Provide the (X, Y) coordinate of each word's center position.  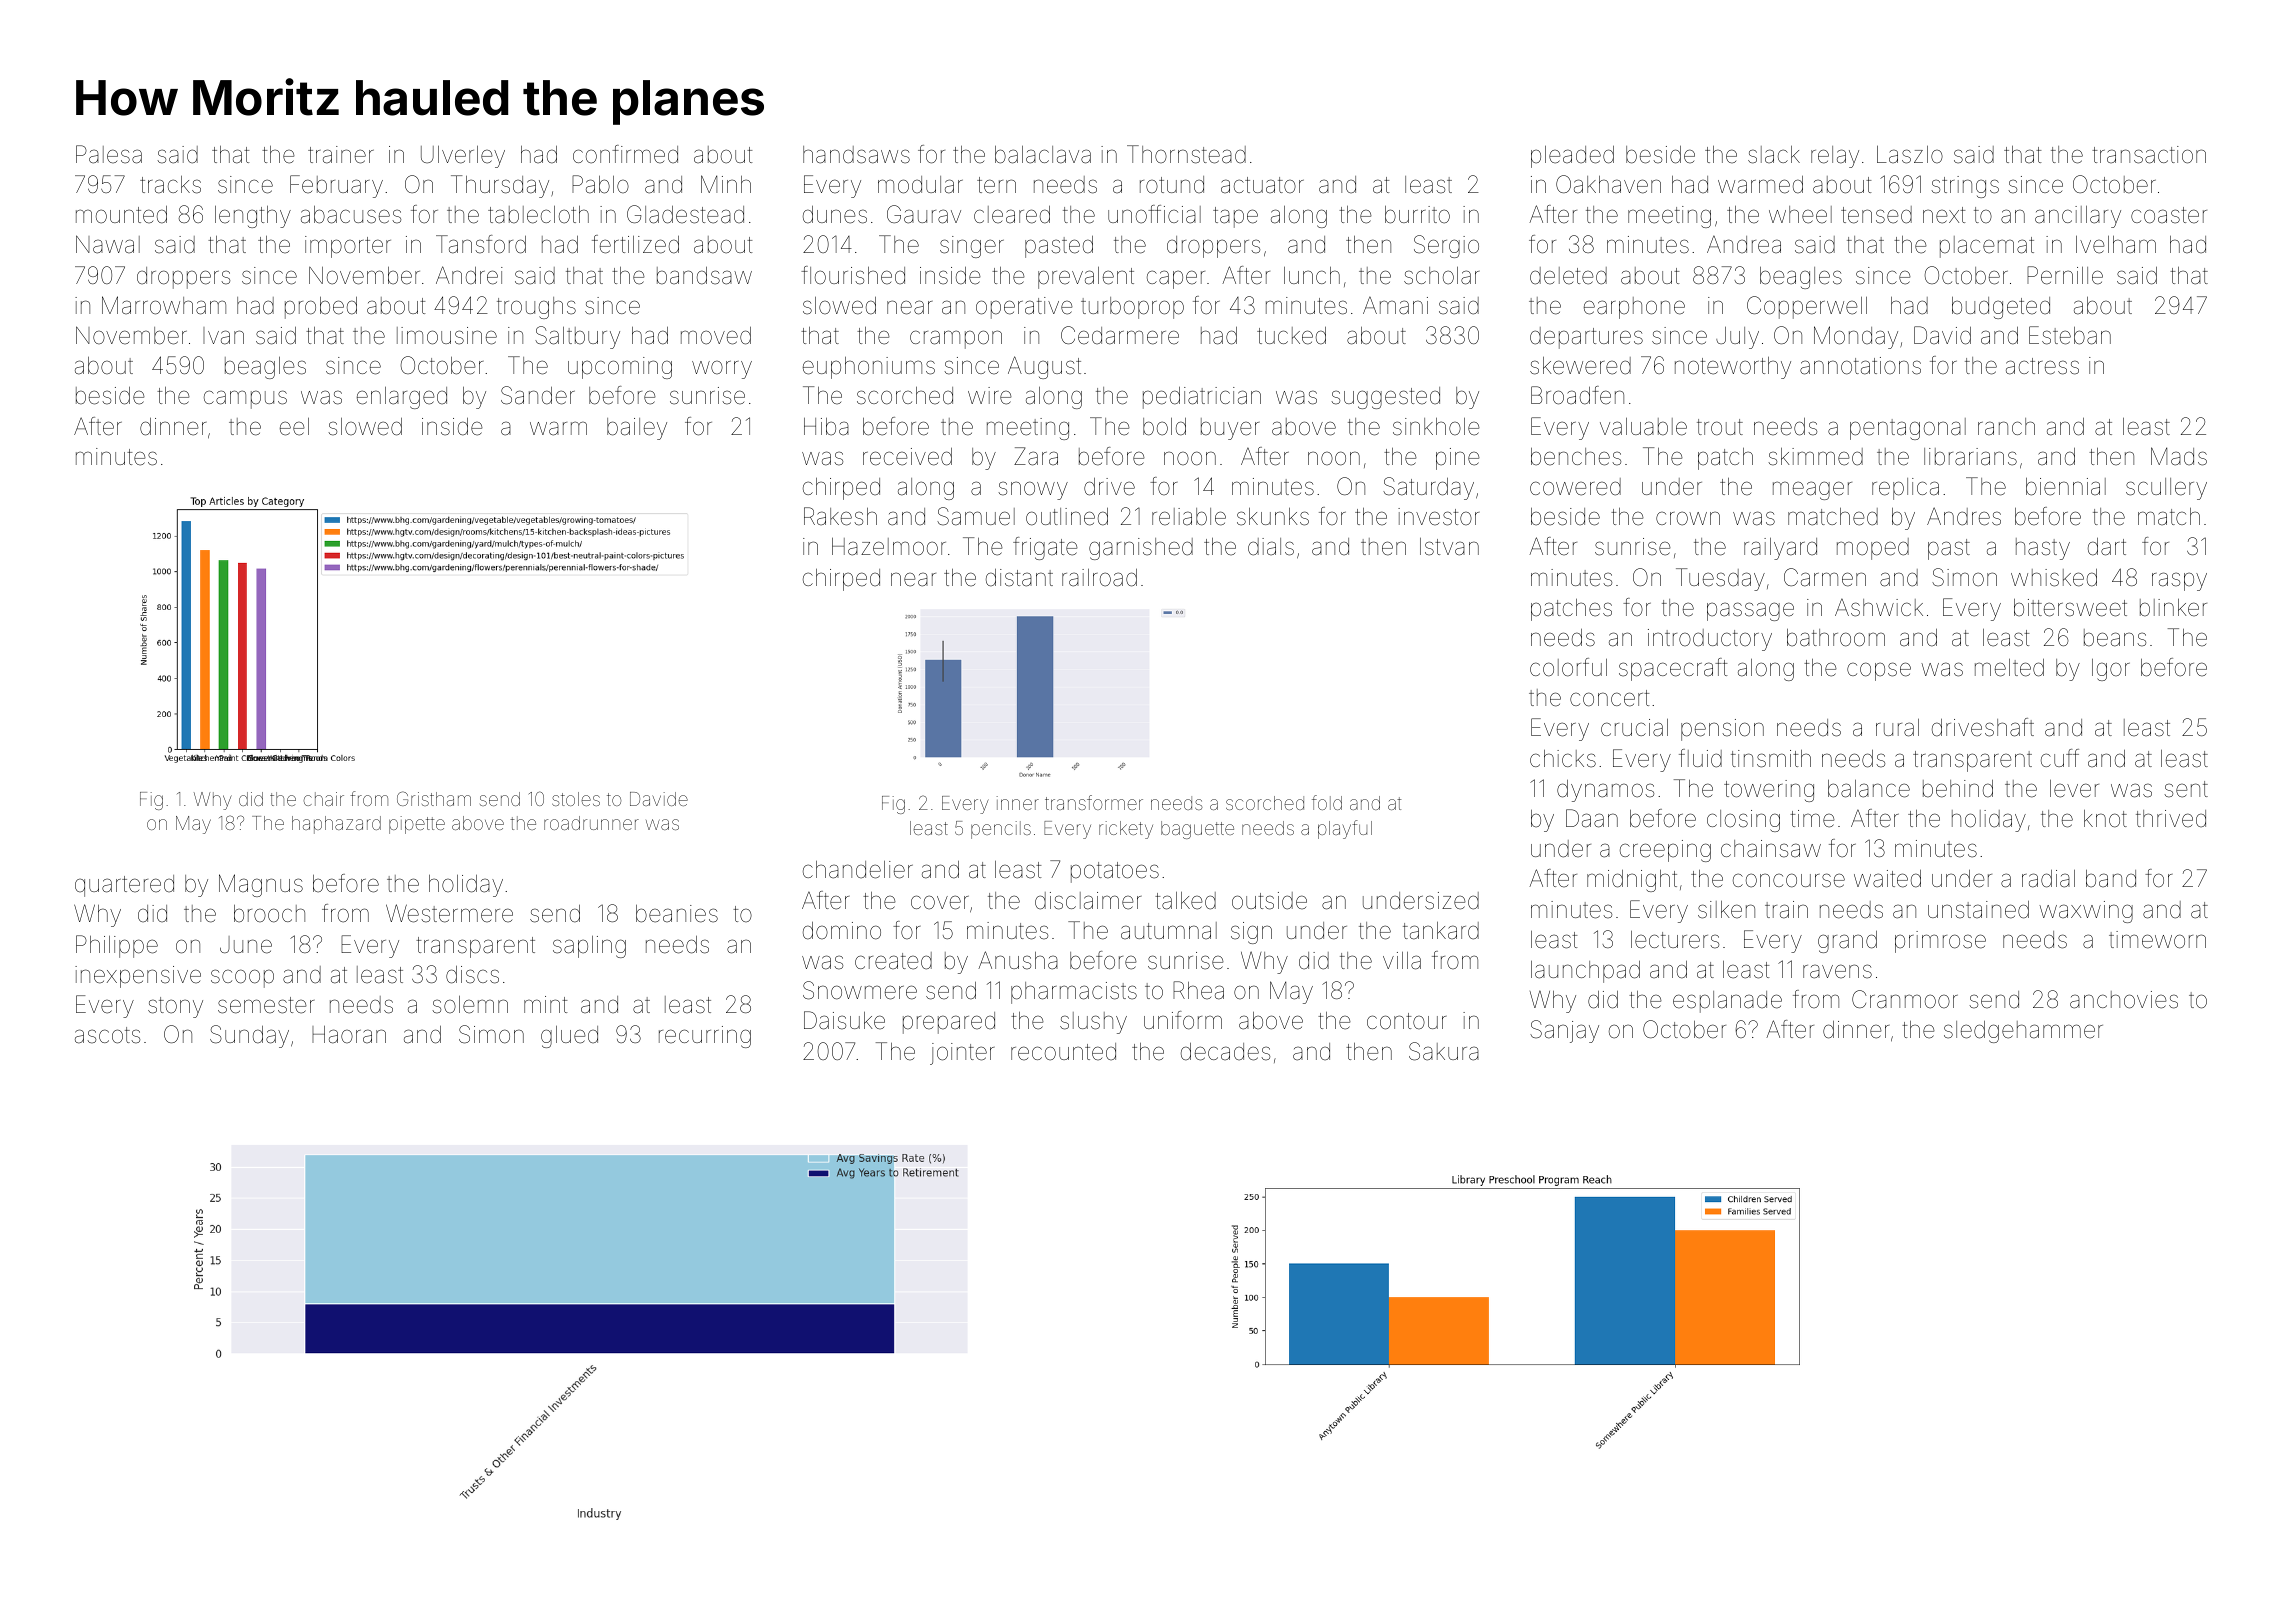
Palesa (109, 154)
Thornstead (1186, 154)
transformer (1094, 802)
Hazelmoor (889, 547)
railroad (1099, 578)
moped (1873, 549)
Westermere (449, 913)
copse (1879, 671)
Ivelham (2116, 245)
